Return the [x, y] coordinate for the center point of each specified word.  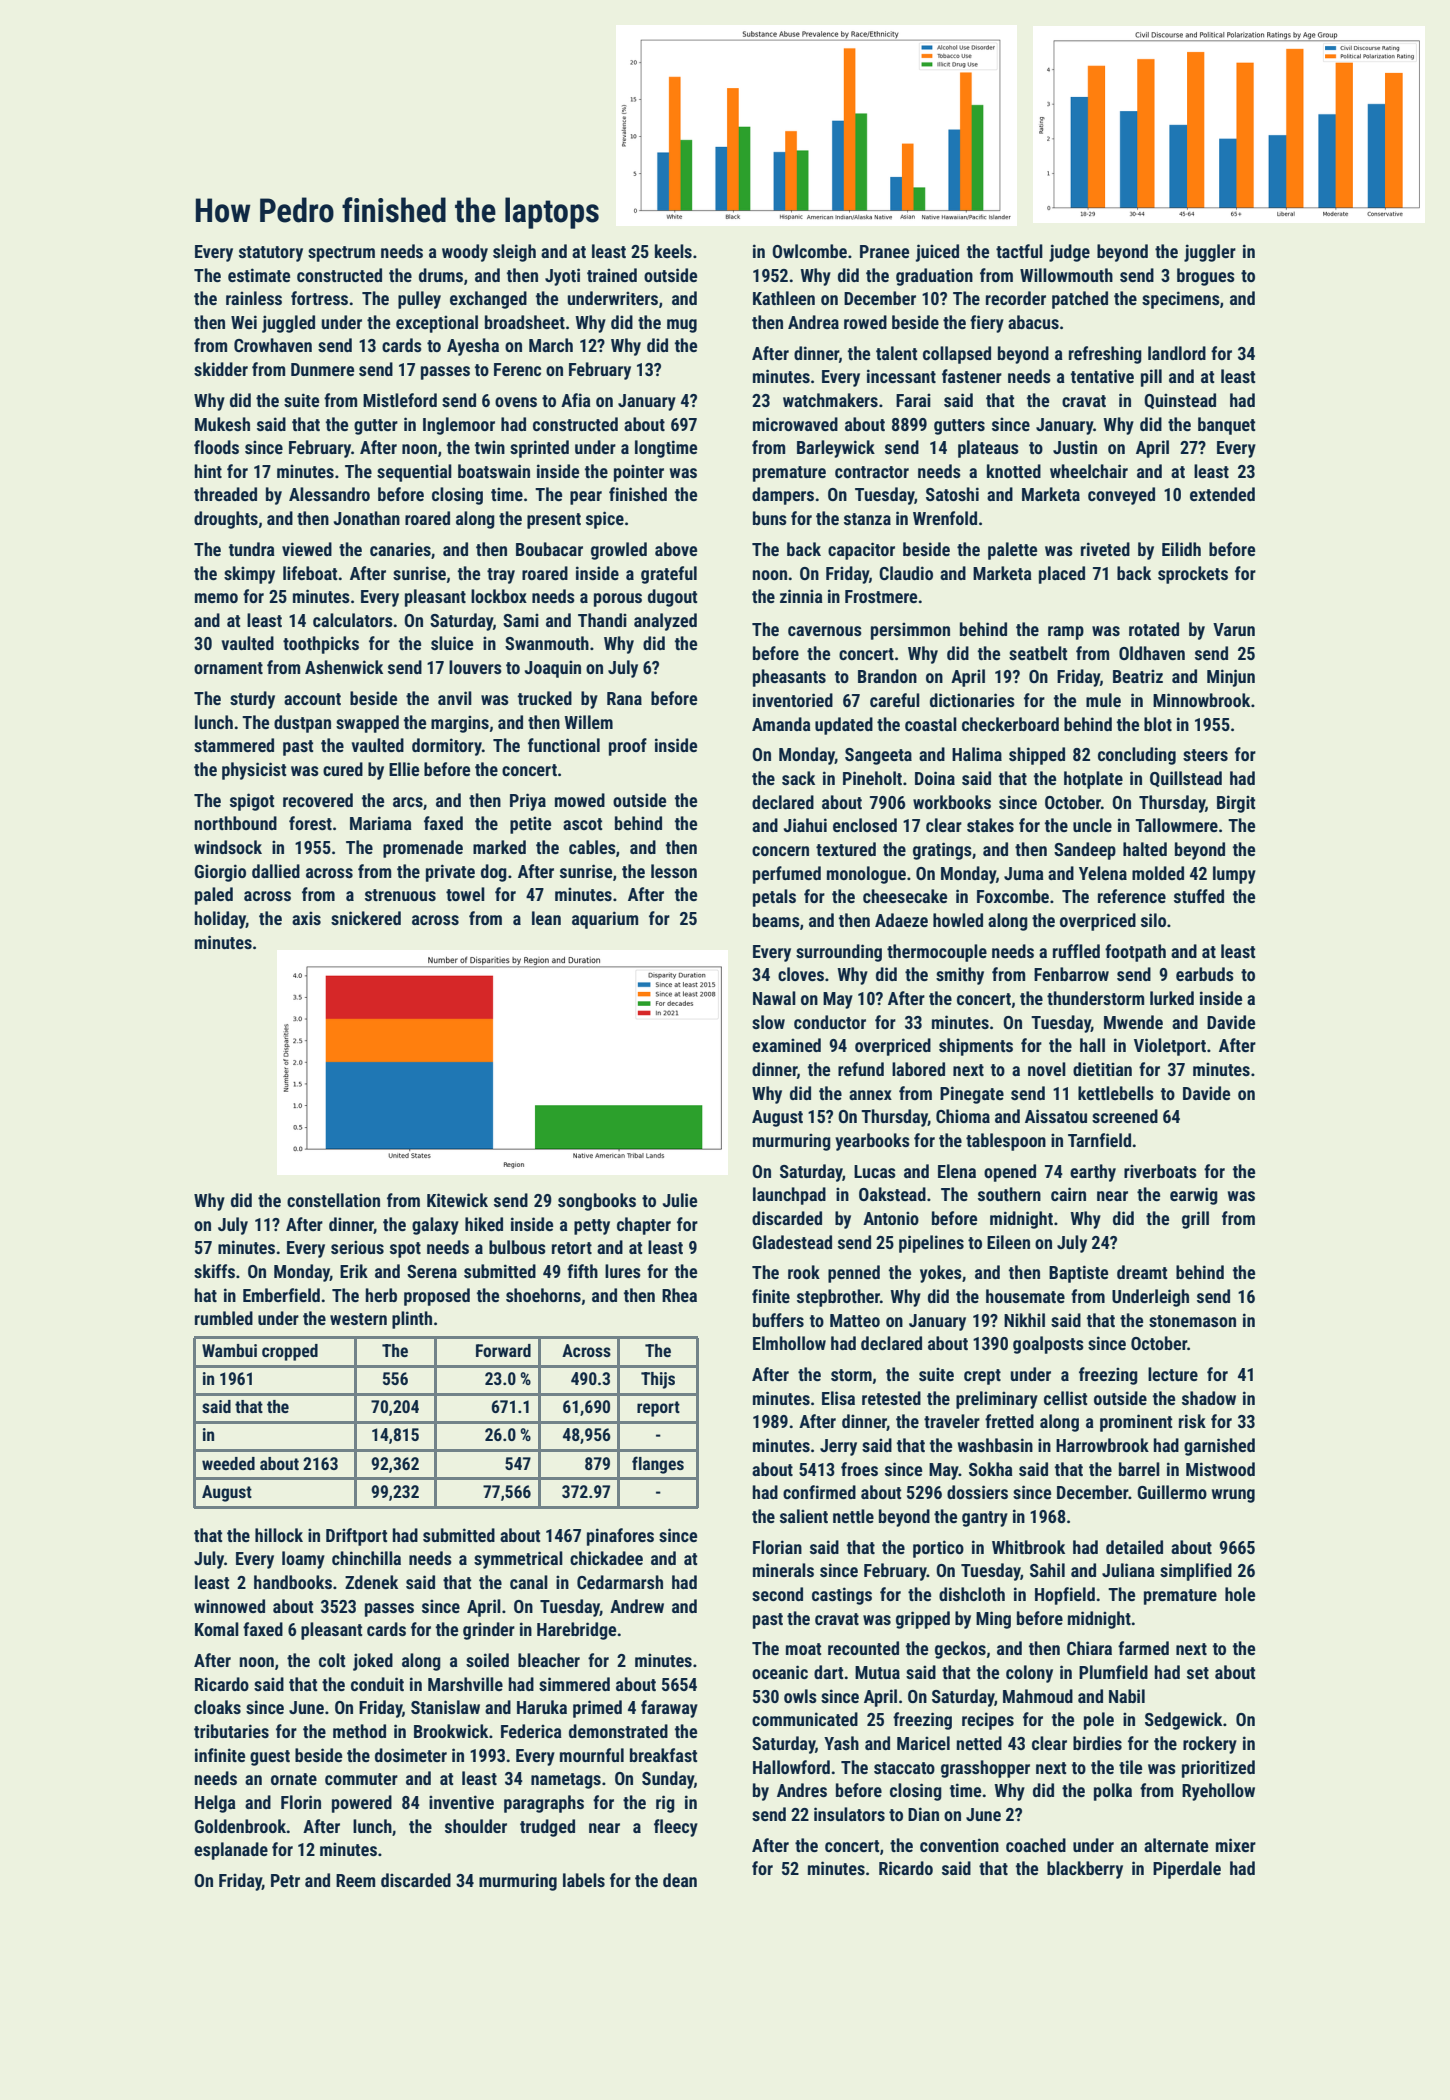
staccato [904, 1768]
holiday [220, 920]
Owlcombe [809, 251]
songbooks [597, 1202]
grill [1195, 1220]
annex [870, 1095]
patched [1080, 300]
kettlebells [1116, 1093]
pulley [419, 300]
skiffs [214, 1271]
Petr [285, 1880]
